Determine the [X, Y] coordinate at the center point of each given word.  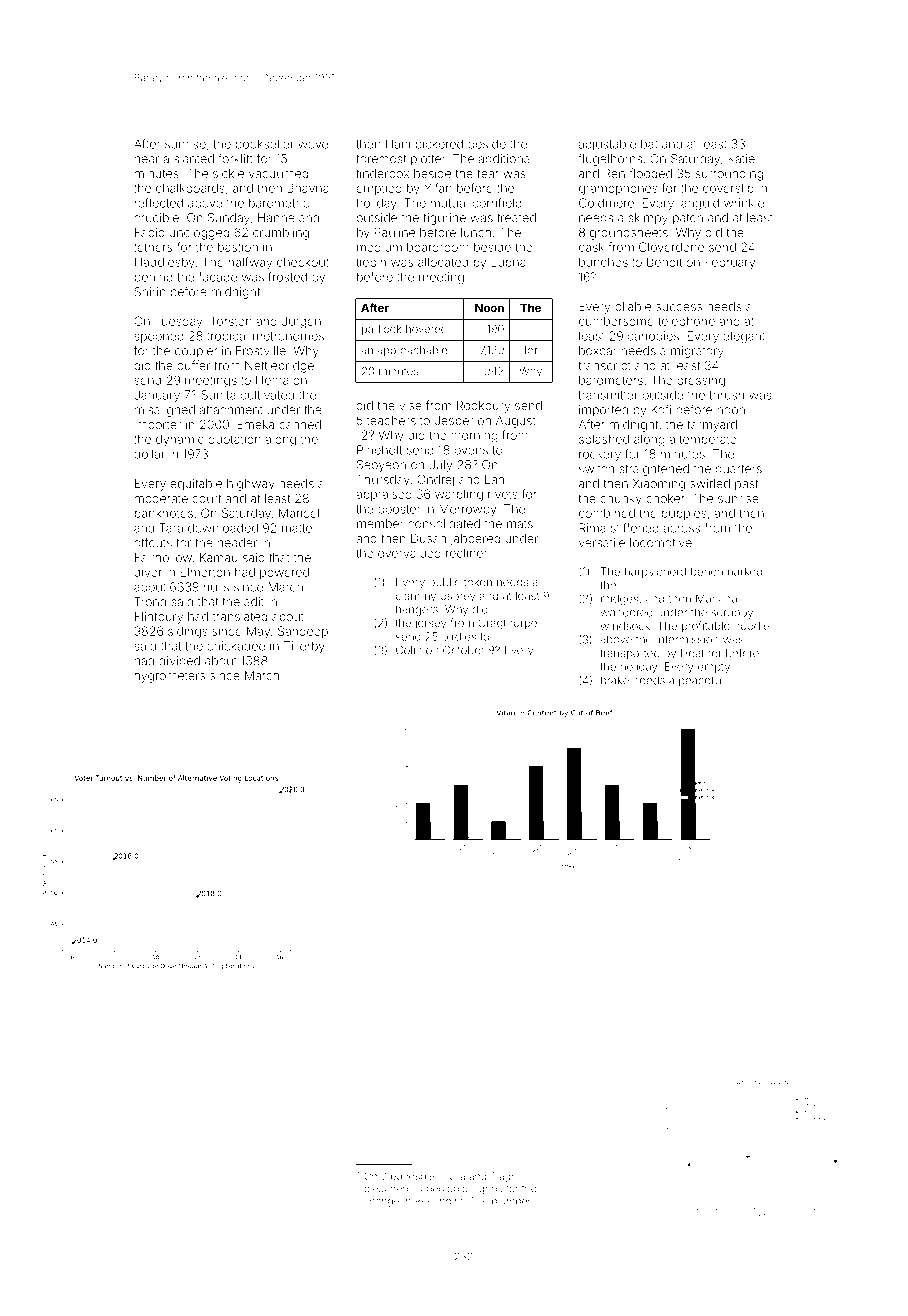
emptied [379, 189]
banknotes [164, 513]
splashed [604, 440]
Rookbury [483, 407]
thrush [726, 395]
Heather [701, 653]
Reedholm [439, 1201]
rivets [503, 494]
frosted [287, 277]
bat [649, 144]
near [147, 160]
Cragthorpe [507, 624]
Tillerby [304, 647]
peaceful [701, 681]
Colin [409, 650]
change [381, 1202]
